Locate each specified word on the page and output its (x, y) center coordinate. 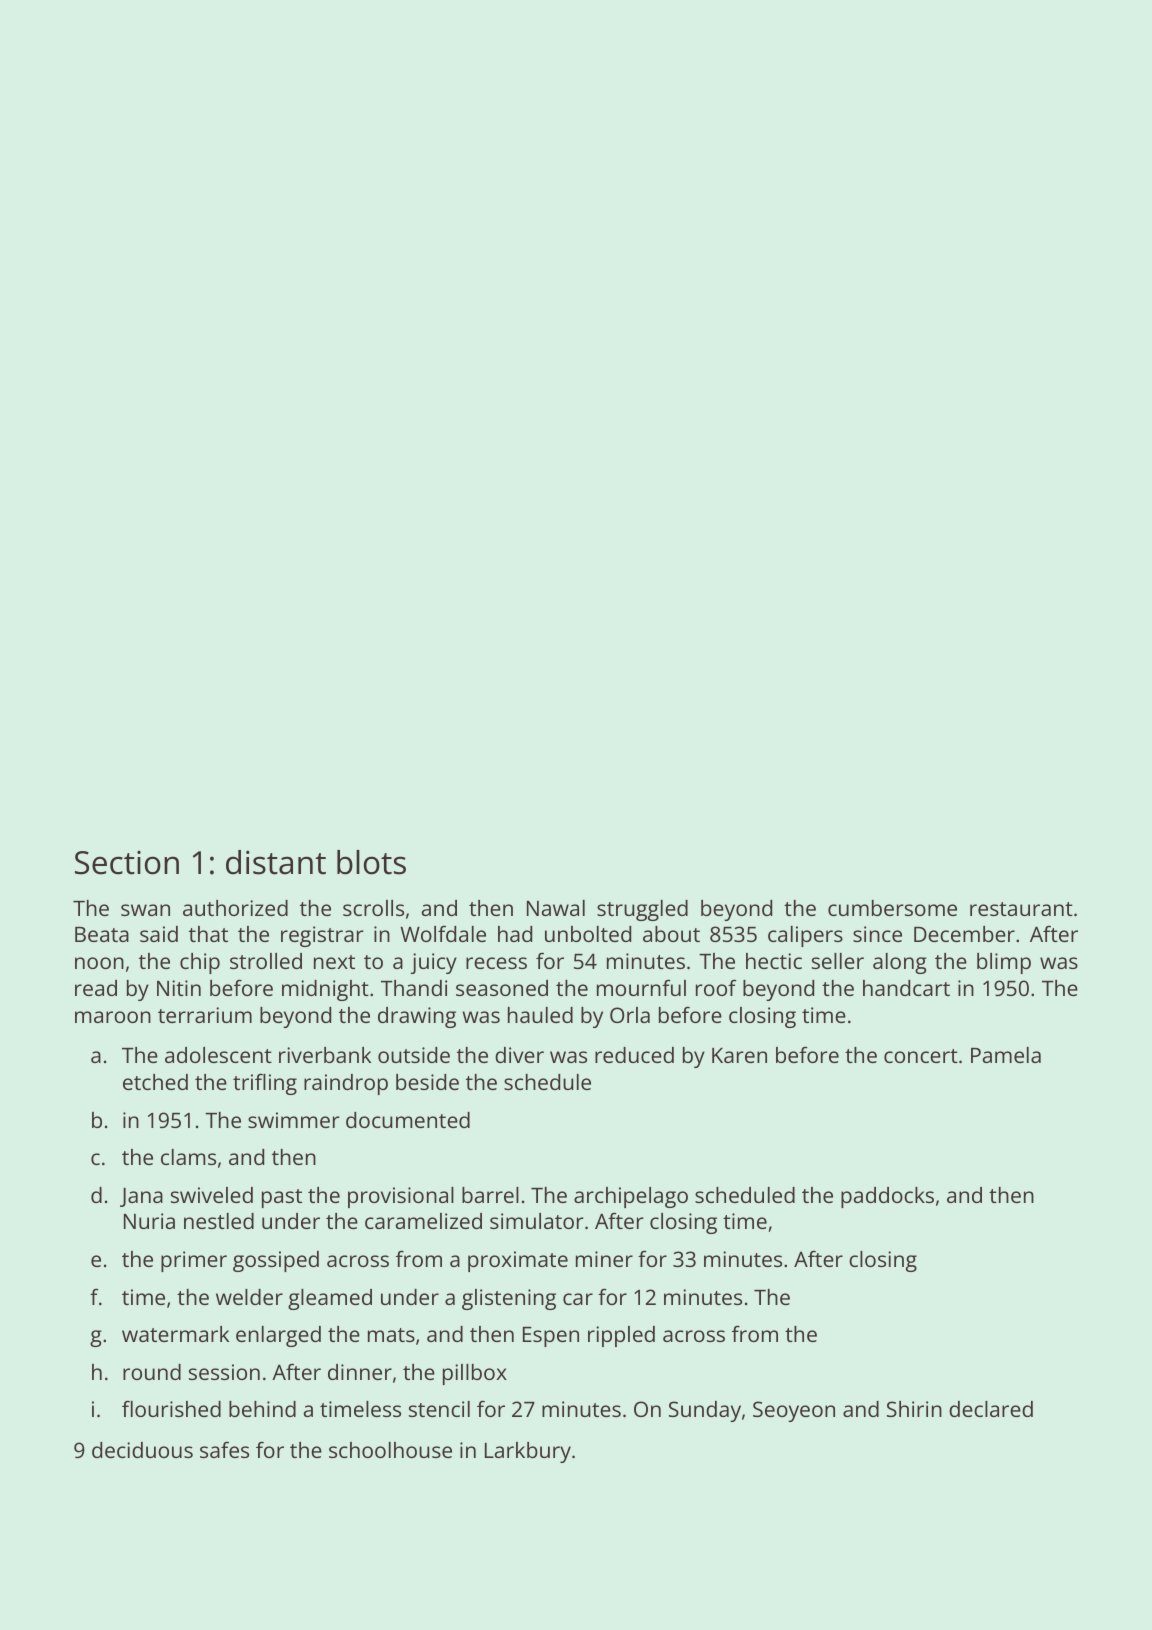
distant (276, 862)
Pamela (1006, 1055)
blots (371, 862)
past (282, 1198)
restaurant (1021, 909)
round (152, 1372)
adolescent (218, 1055)
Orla (630, 1015)
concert (921, 1056)
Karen (739, 1055)
